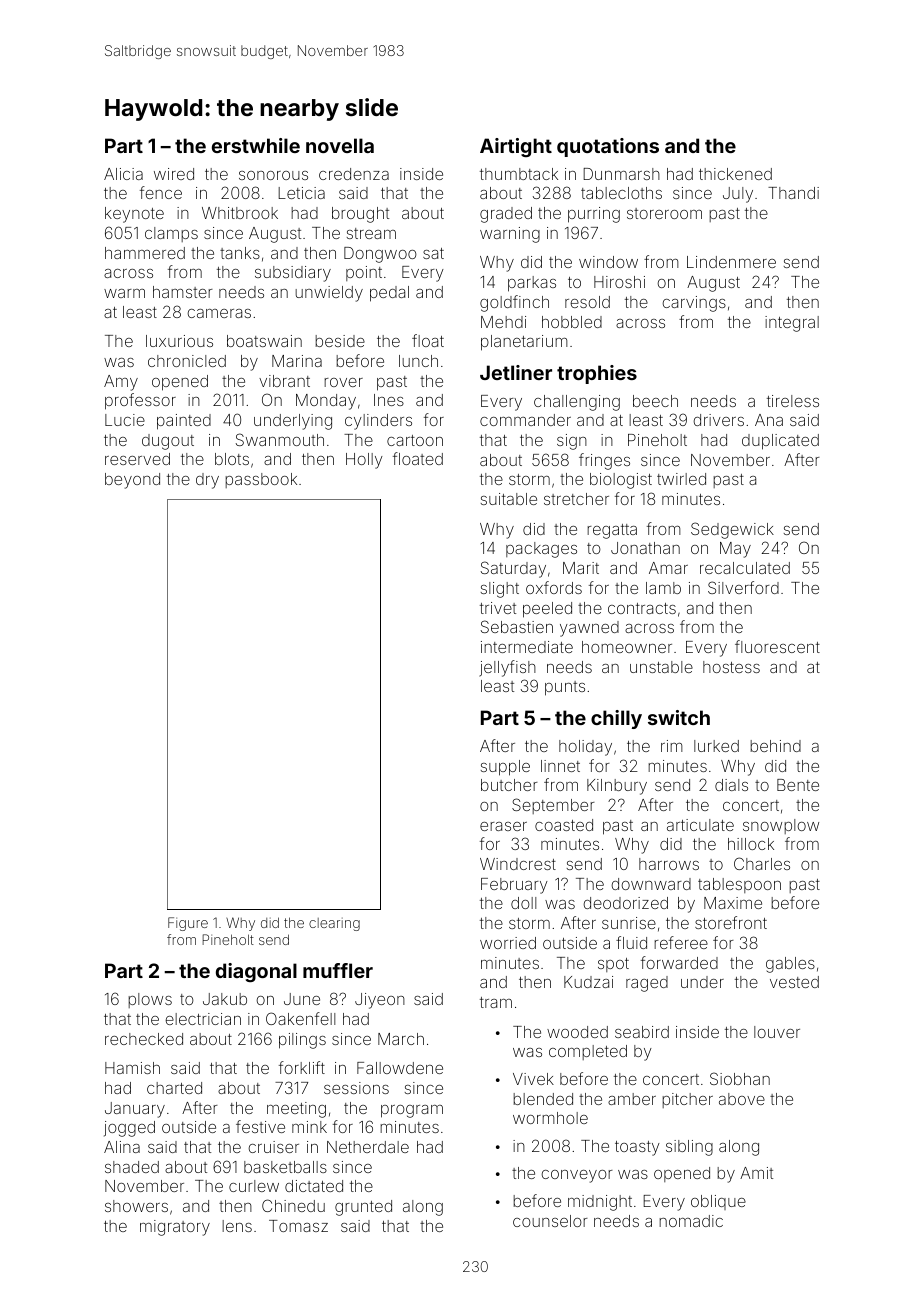 This document has height=1308, width=924. What do you see at coordinates (136, 1206) in the document?
I see `showers` at bounding box center [136, 1206].
